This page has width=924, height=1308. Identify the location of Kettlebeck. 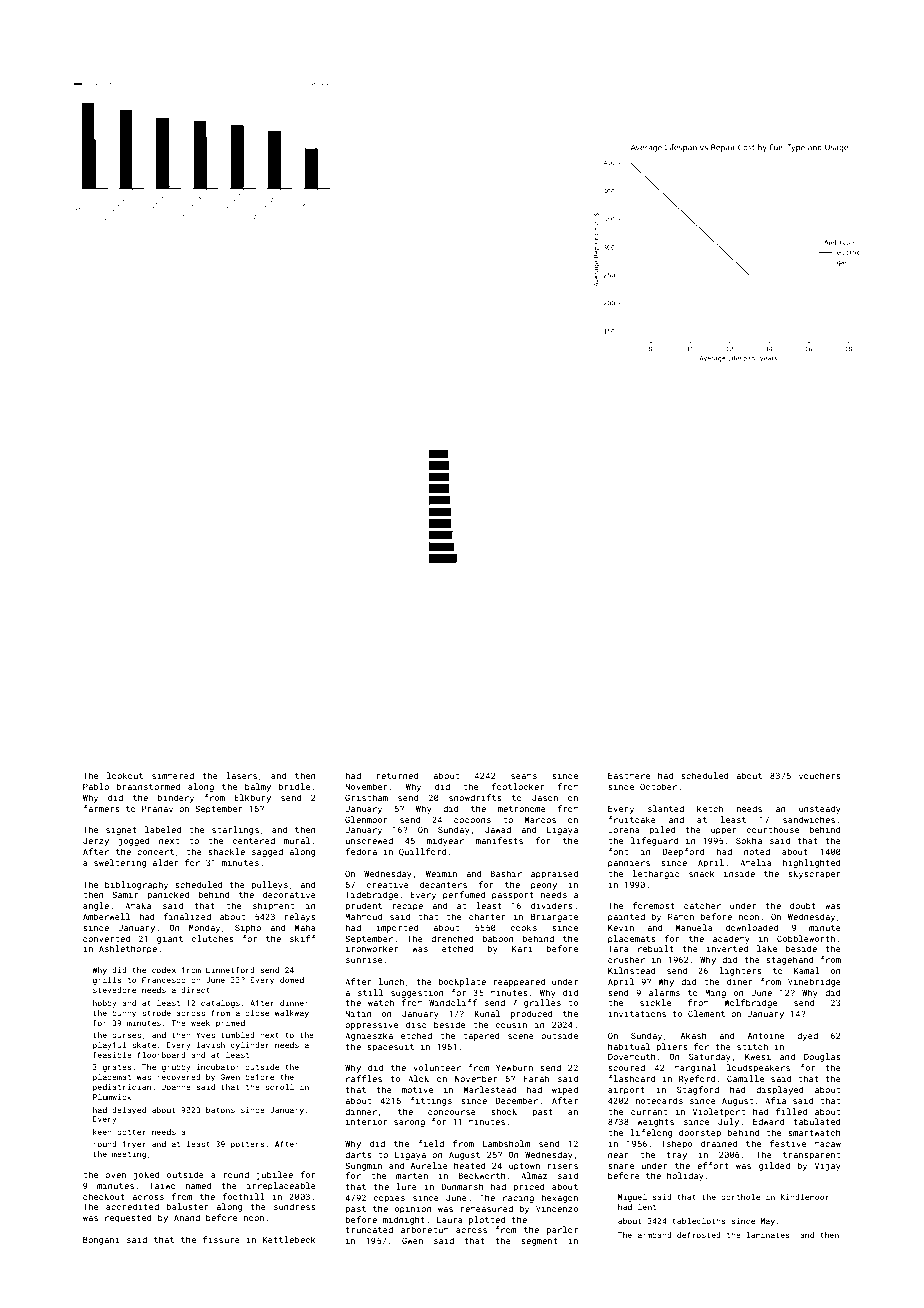
(289, 1239).
